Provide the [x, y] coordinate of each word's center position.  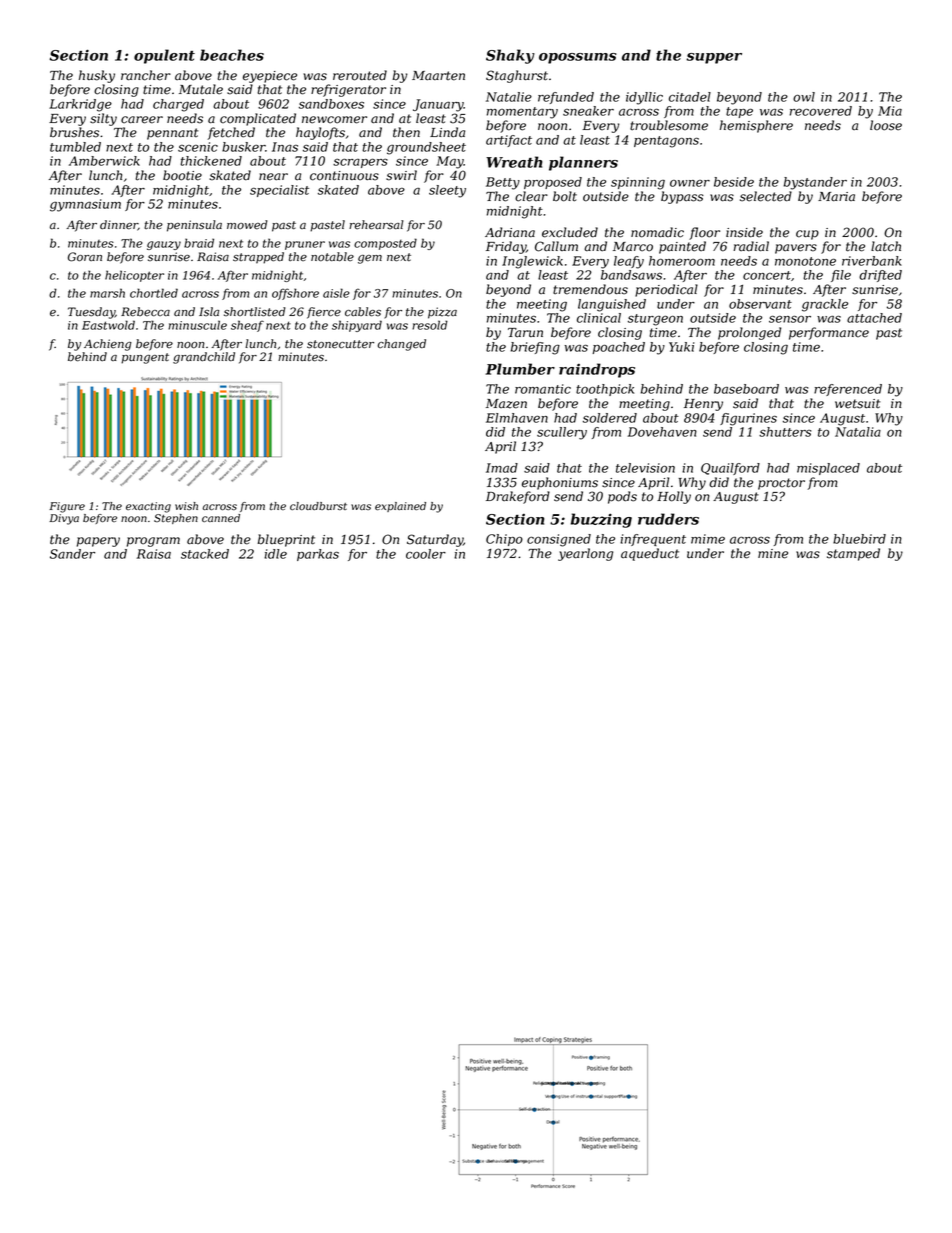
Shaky [510, 56]
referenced [848, 390]
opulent [164, 56]
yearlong [585, 554]
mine [773, 554]
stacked [205, 554]
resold [430, 325]
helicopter [134, 276]
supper [714, 58]
